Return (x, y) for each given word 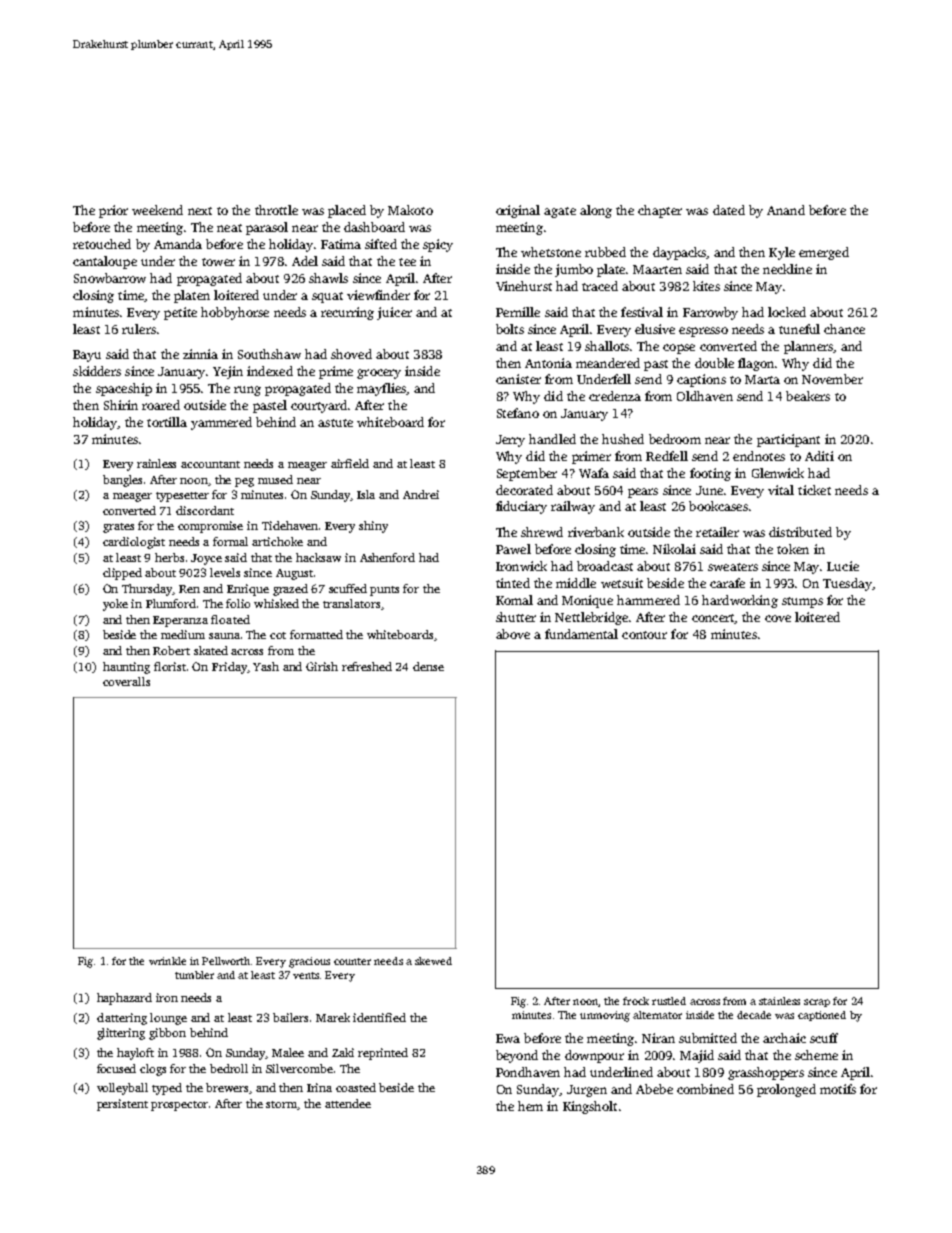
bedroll (229, 1068)
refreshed (367, 666)
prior (113, 211)
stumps (802, 602)
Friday (229, 668)
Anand (786, 210)
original (518, 211)
